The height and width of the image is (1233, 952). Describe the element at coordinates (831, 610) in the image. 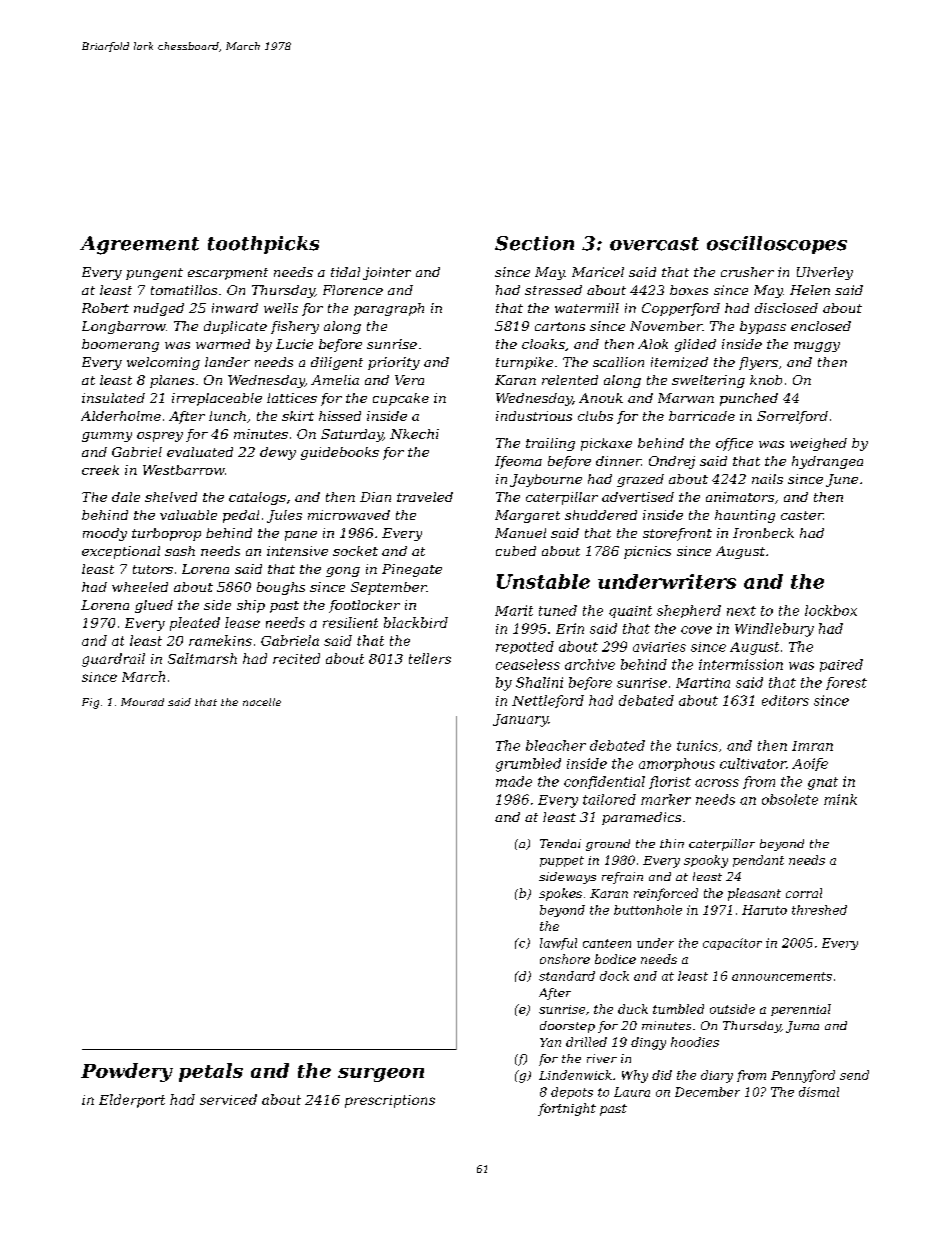

I see `lockbox` at that location.
